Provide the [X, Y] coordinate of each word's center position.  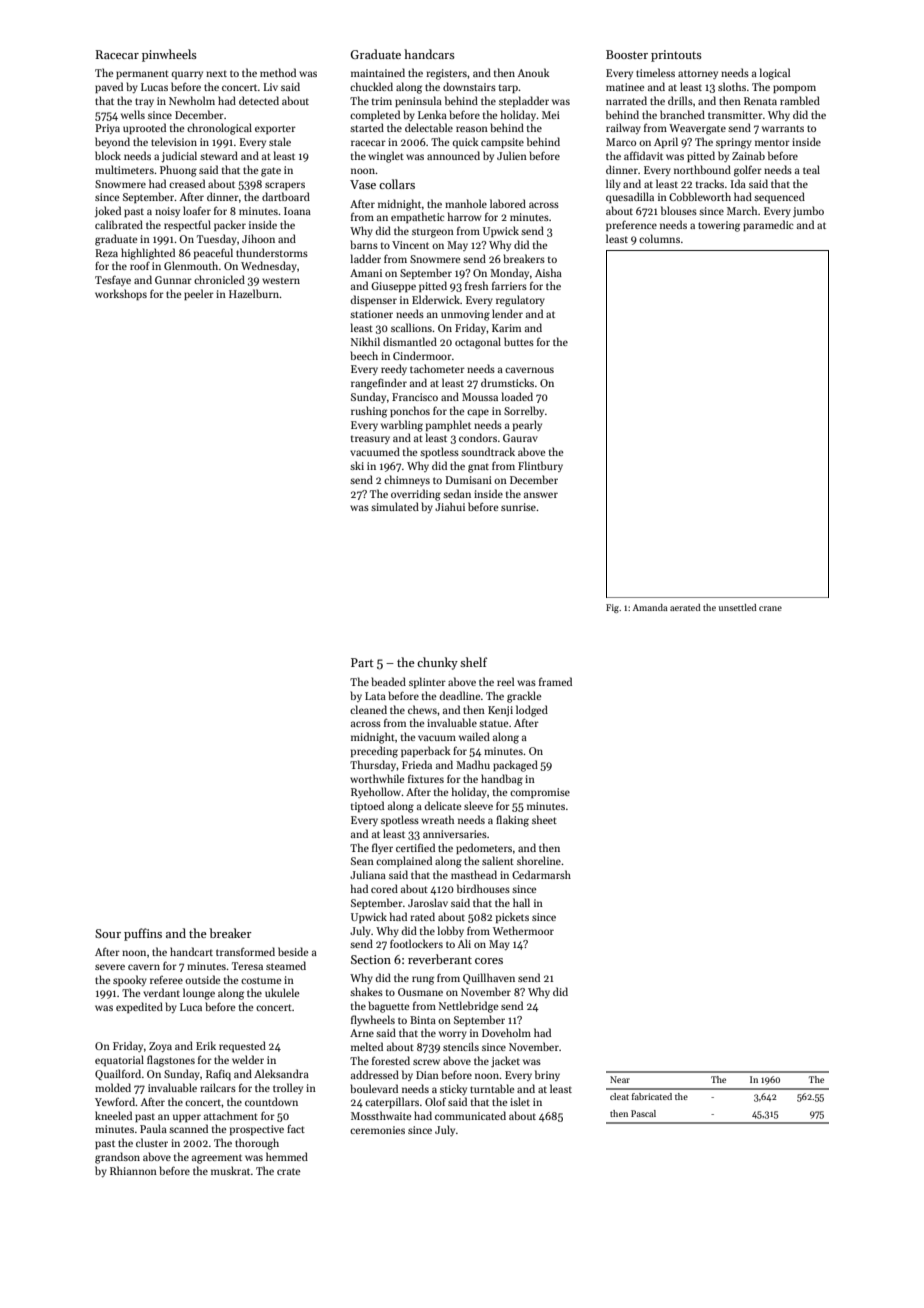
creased [187, 183]
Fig [612, 608]
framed [555, 681]
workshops [121, 294]
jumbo [808, 211]
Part [362, 662]
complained [404, 861]
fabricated [652, 1096]
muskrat [230, 1170]
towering [719, 226]
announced [453, 155]
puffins [143, 934]
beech [364, 355]
